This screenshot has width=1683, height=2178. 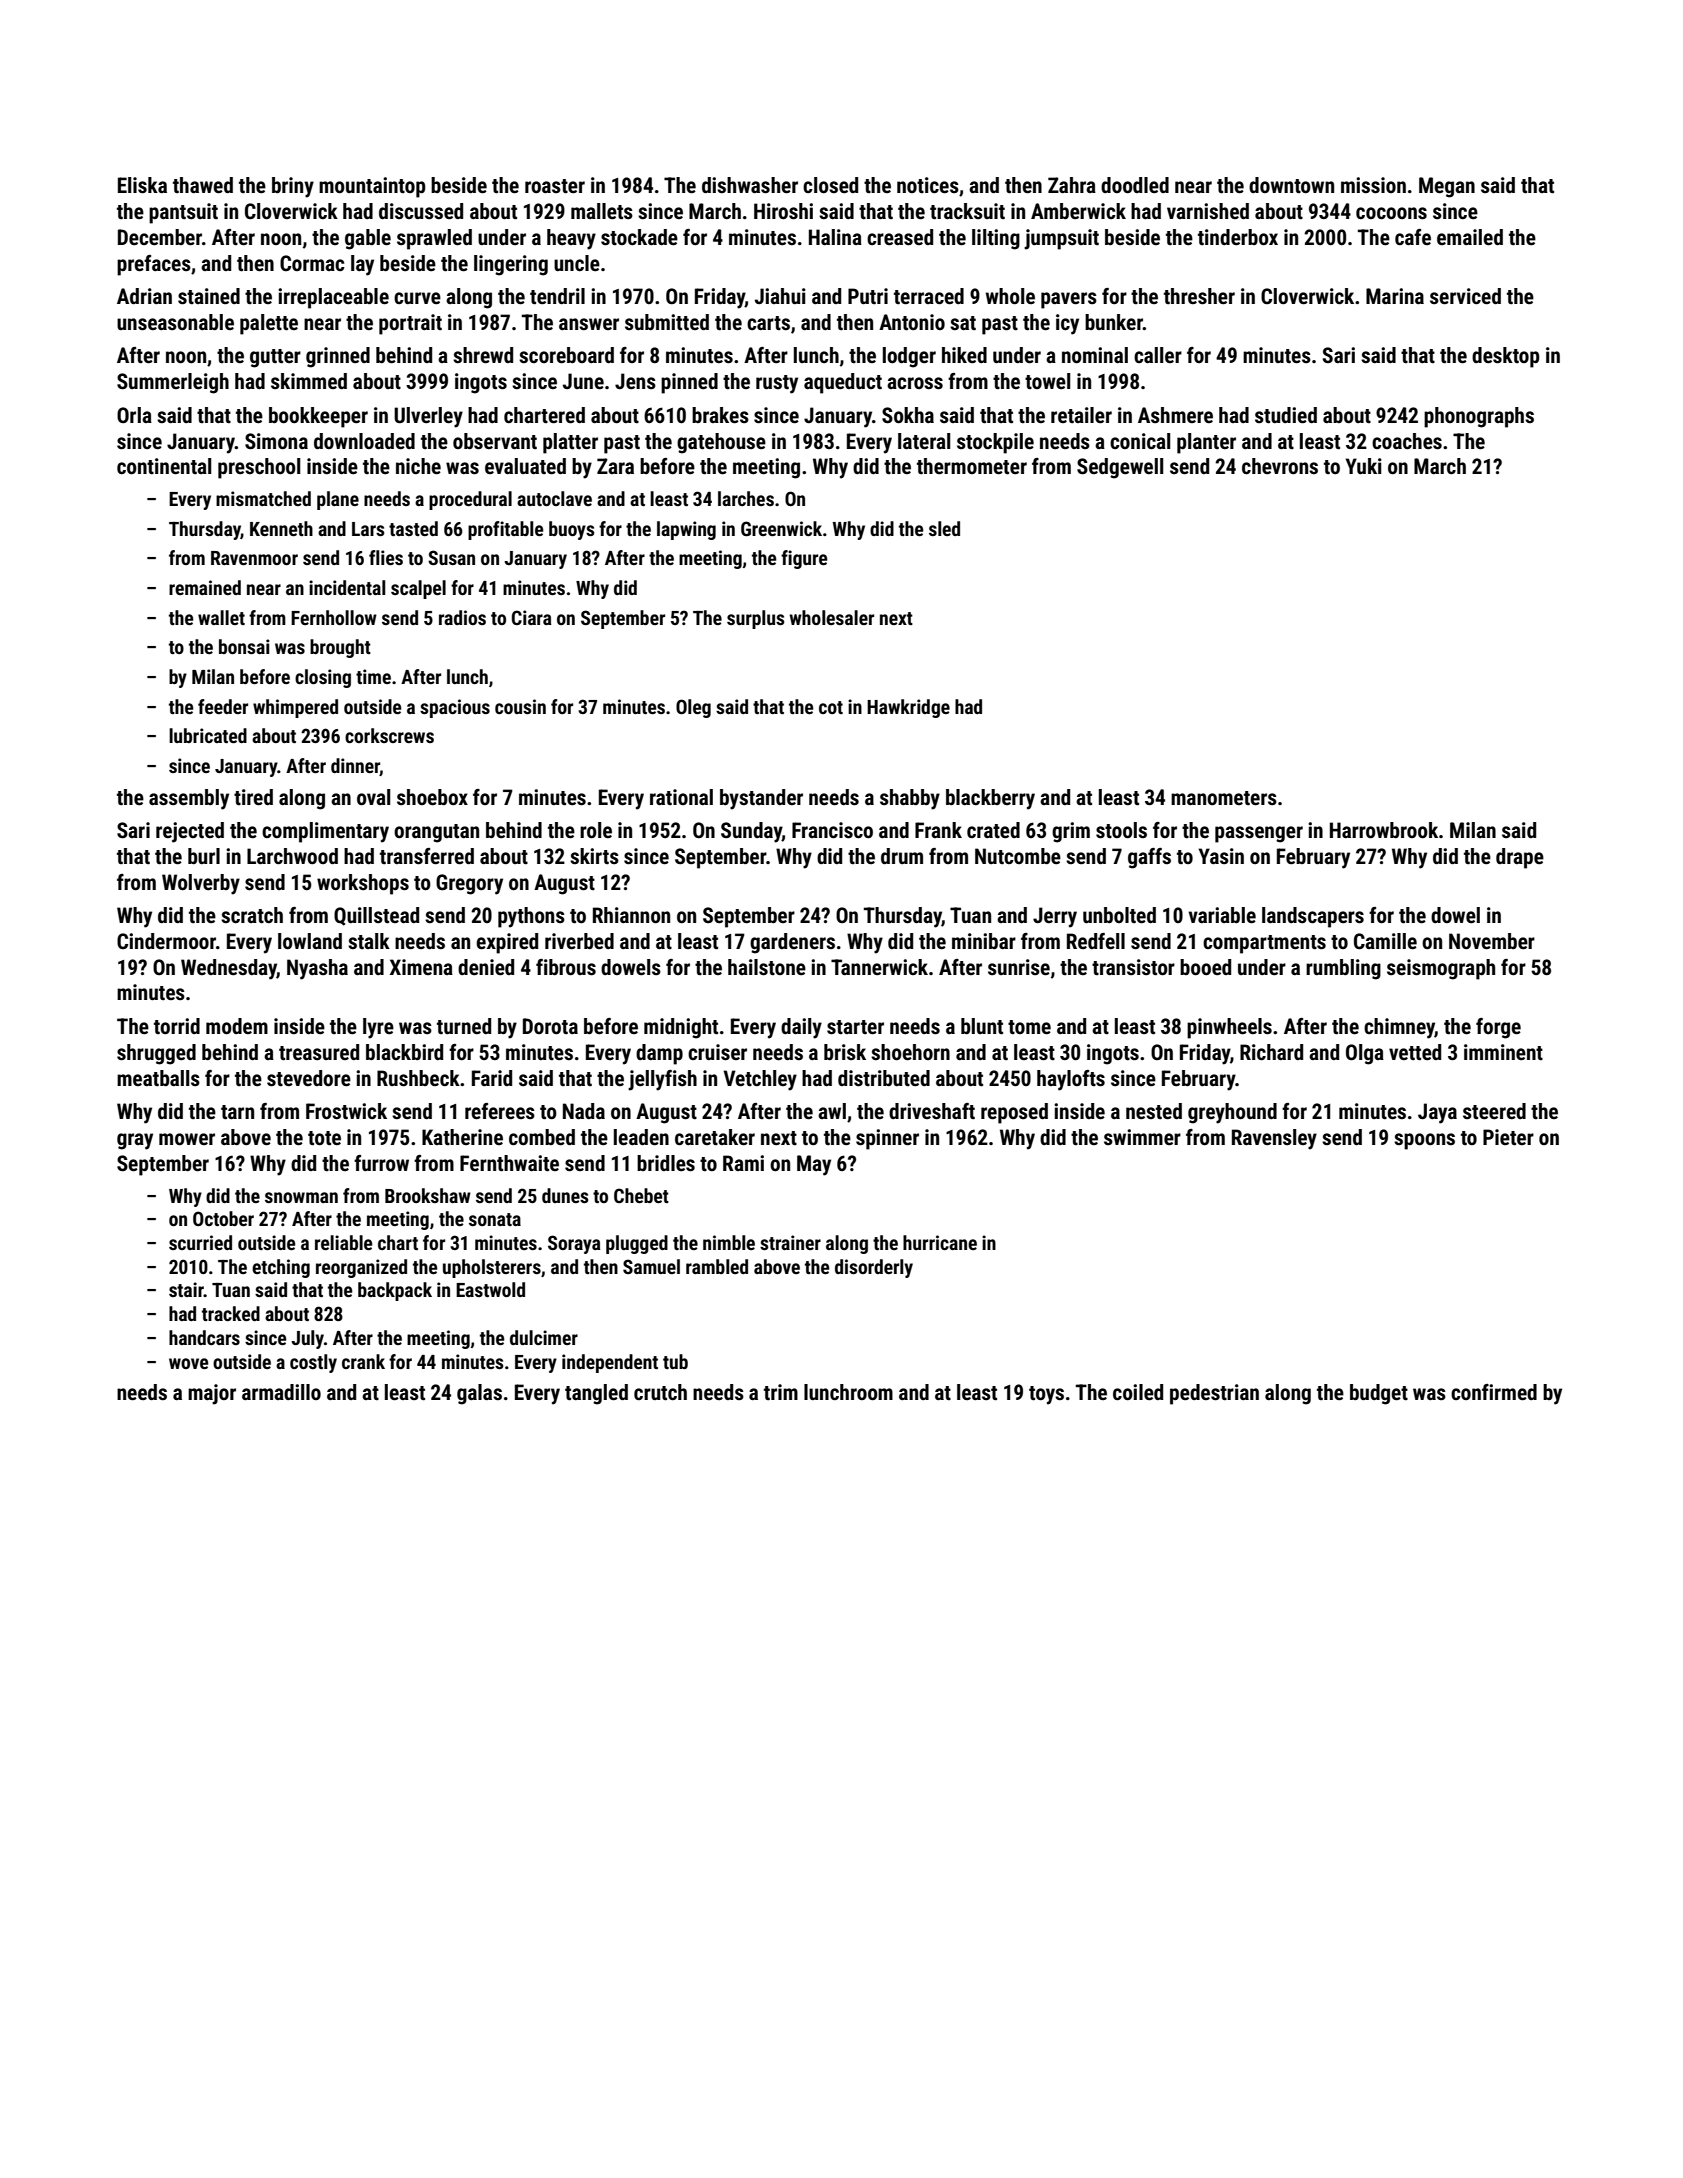 I want to click on submitted, so click(x=667, y=322).
